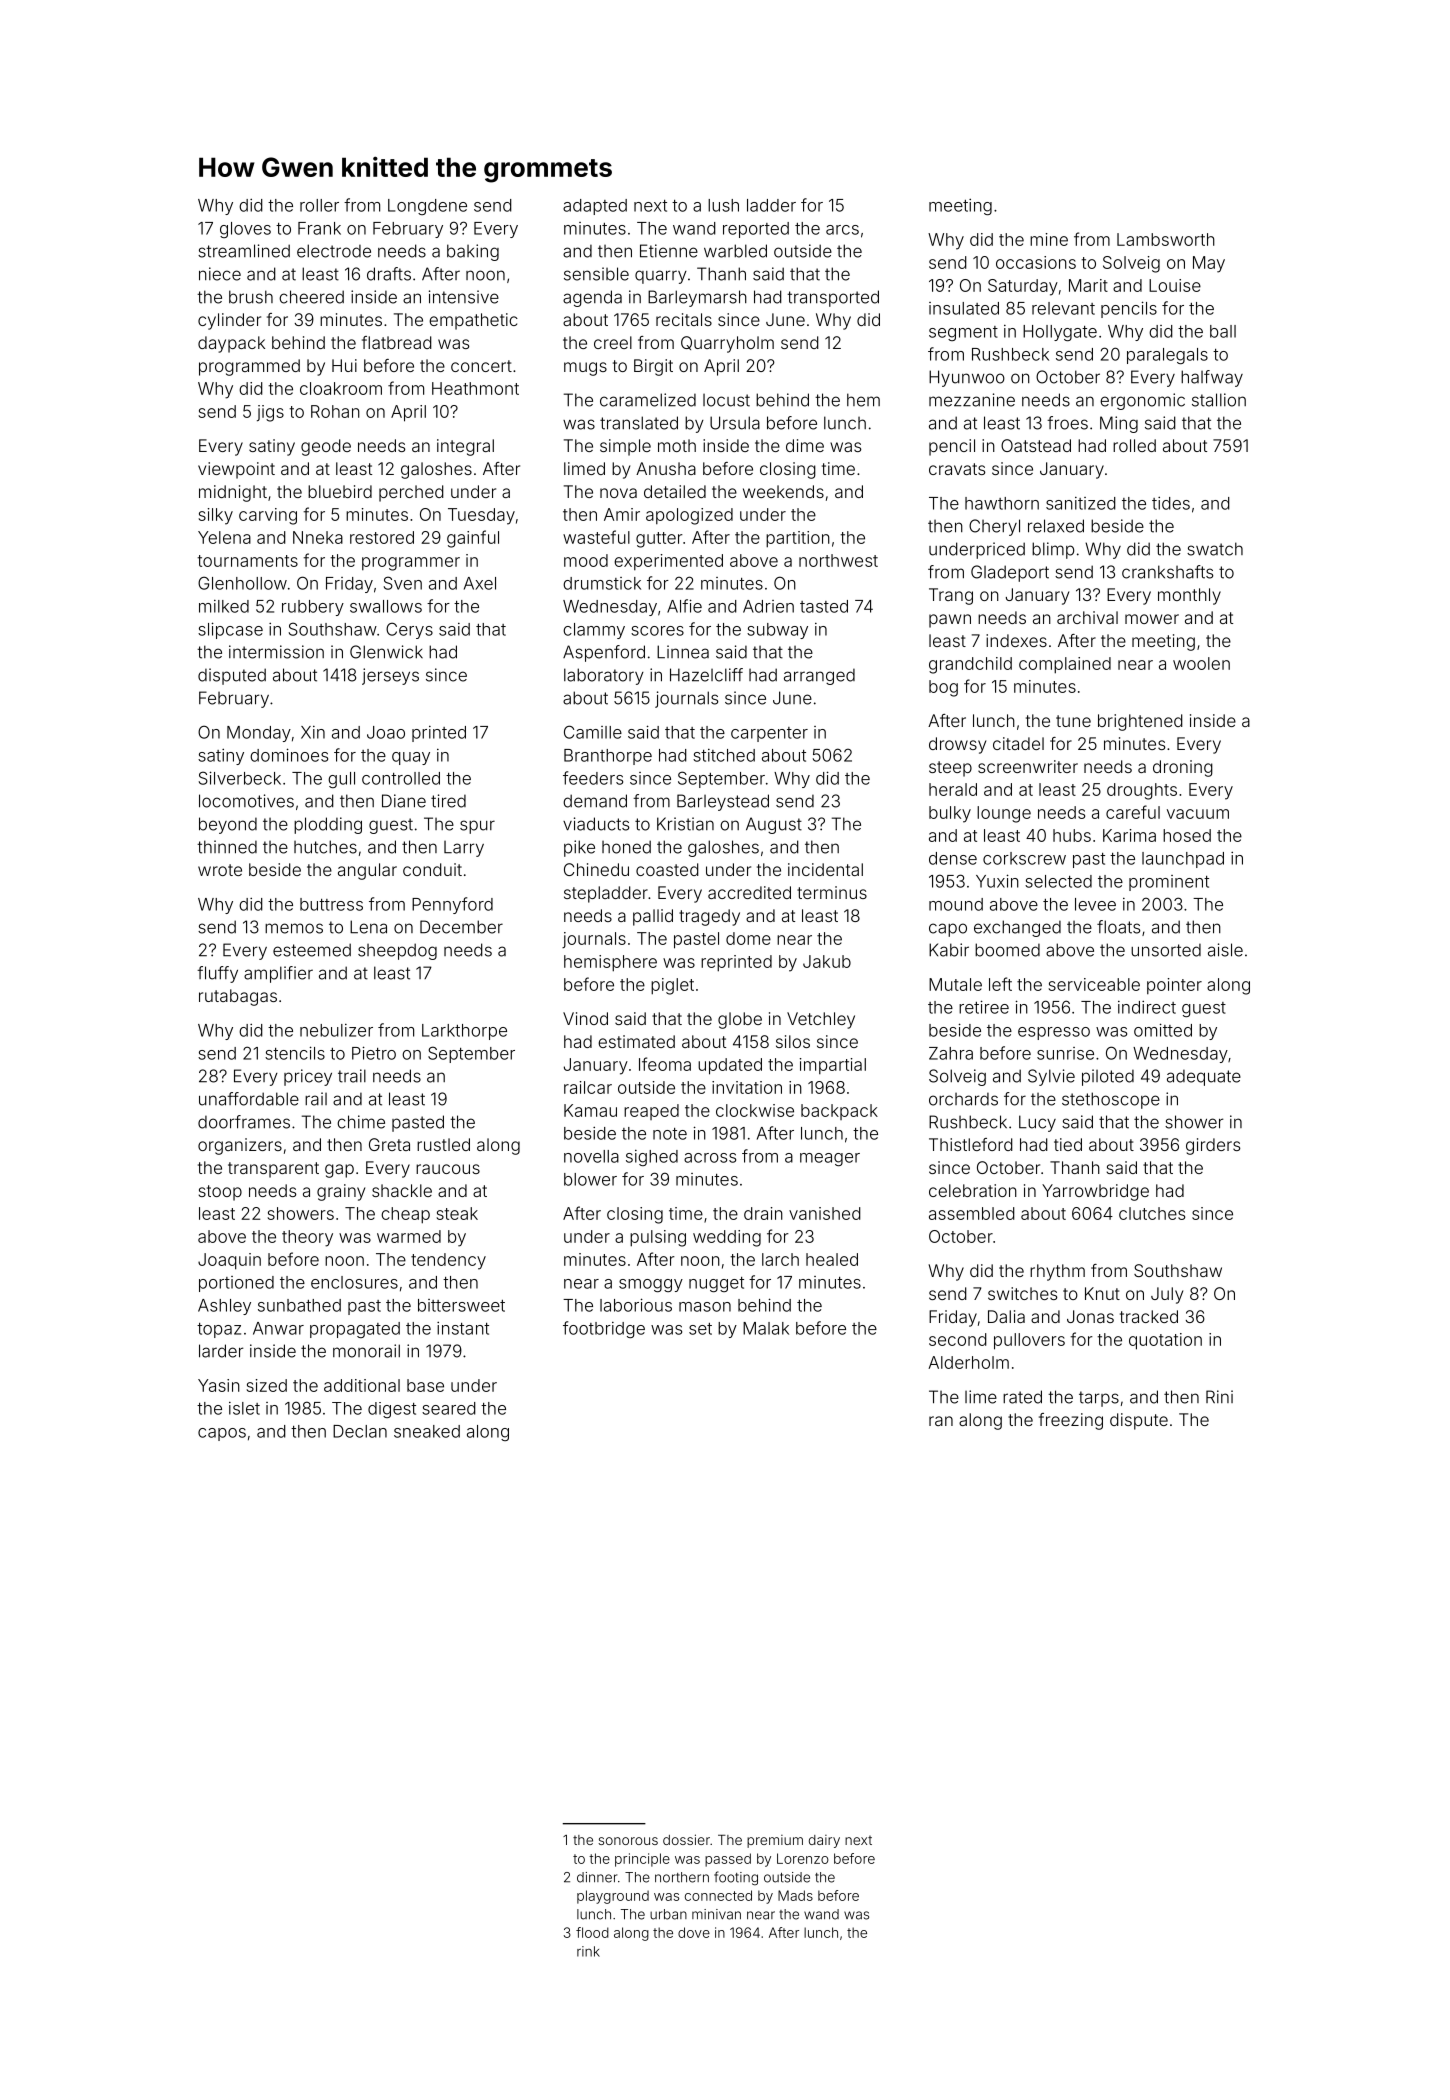 Image resolution: width=1450 pixels, height=2100 pixels. What do you see at coordinates (360, 1431) in the document?
I see `Declan` at bounding box center [360, 1431].
